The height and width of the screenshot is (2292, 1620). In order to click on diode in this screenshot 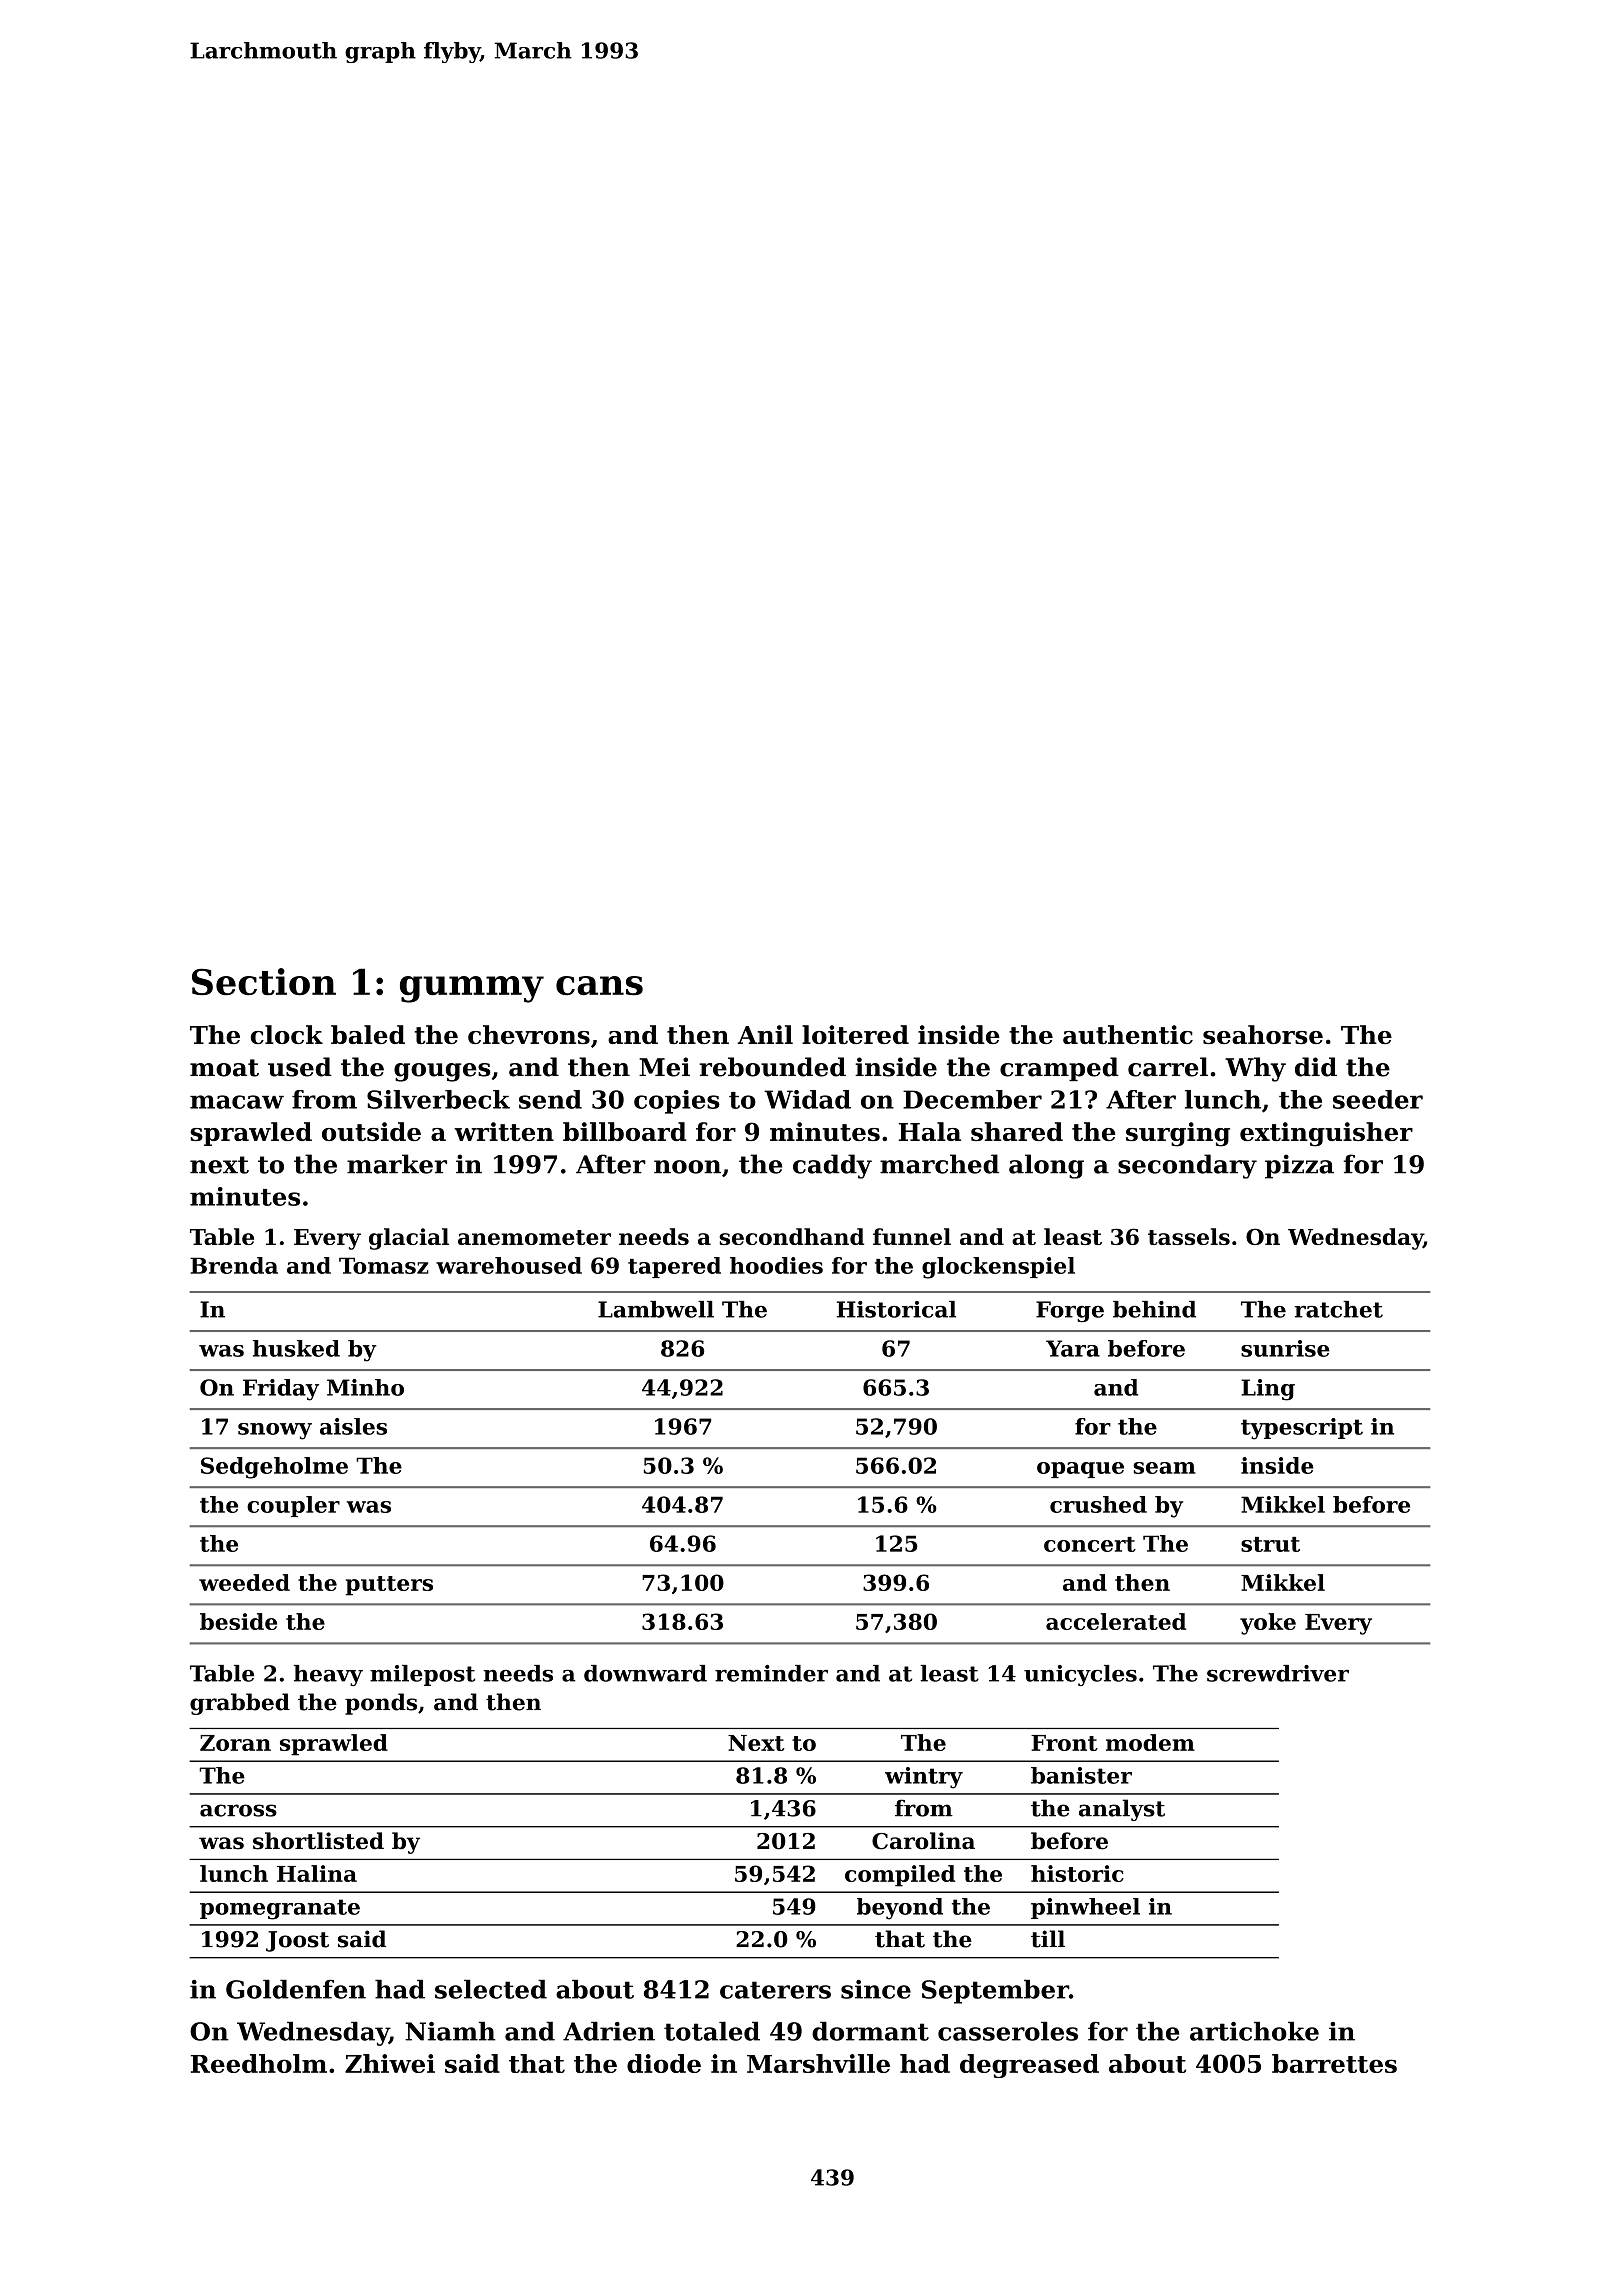, I will do `click(664, 2063)`.
